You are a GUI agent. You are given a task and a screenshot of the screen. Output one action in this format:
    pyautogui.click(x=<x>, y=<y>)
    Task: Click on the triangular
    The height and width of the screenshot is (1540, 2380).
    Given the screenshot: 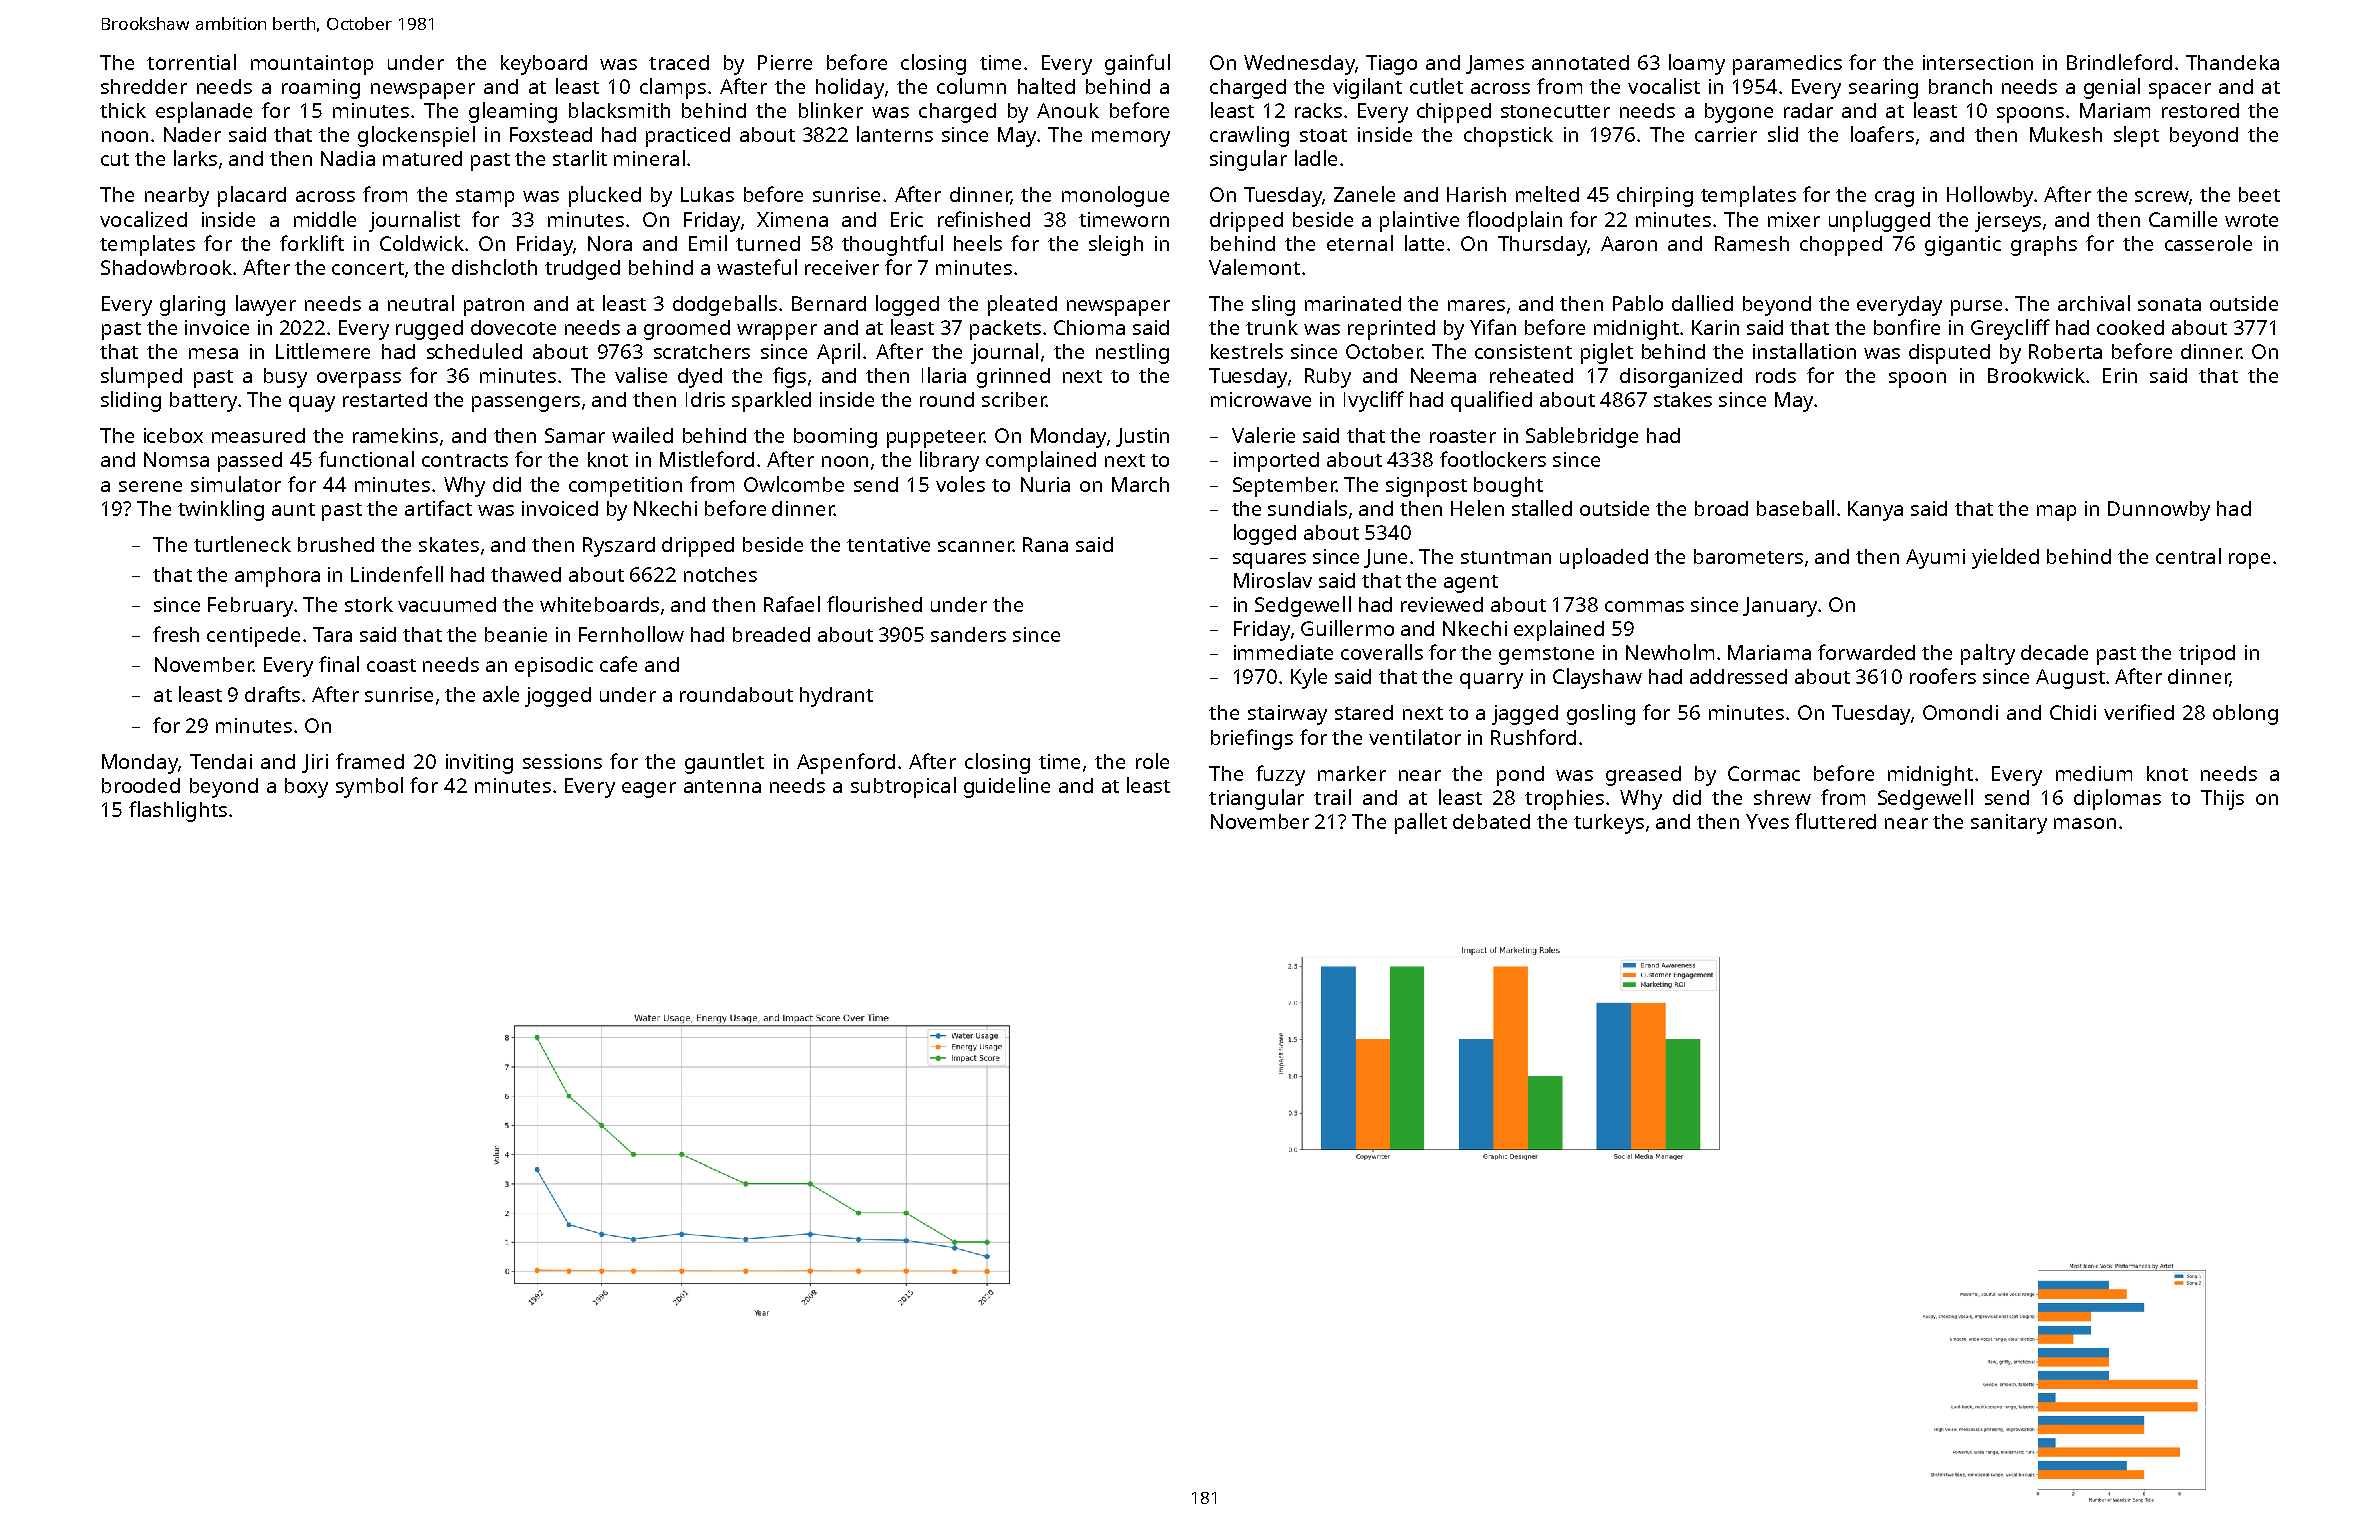 What is the action you would take?
    pyautogui.click(x=1256, y=799)
